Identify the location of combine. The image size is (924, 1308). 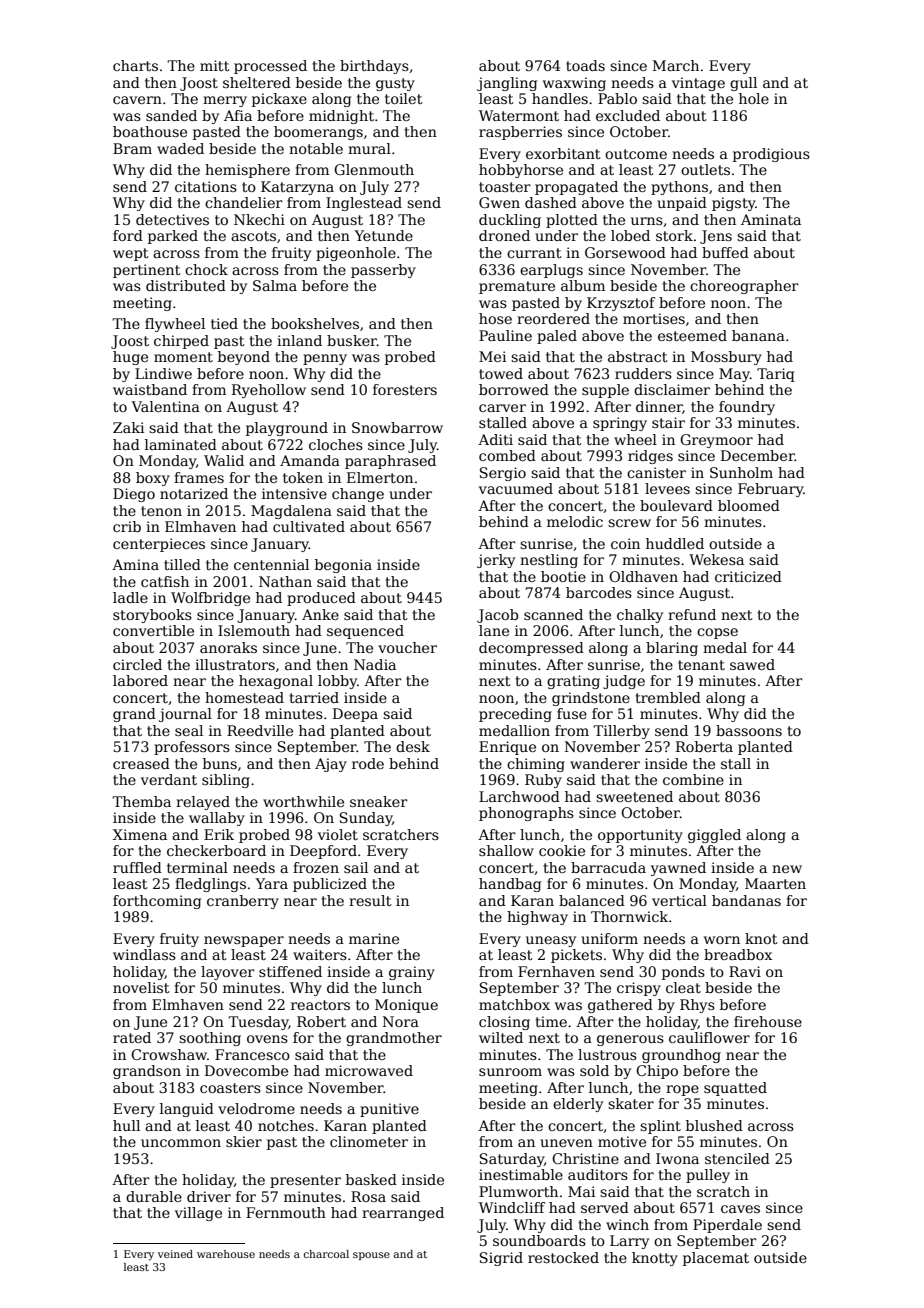
(693, 779).
